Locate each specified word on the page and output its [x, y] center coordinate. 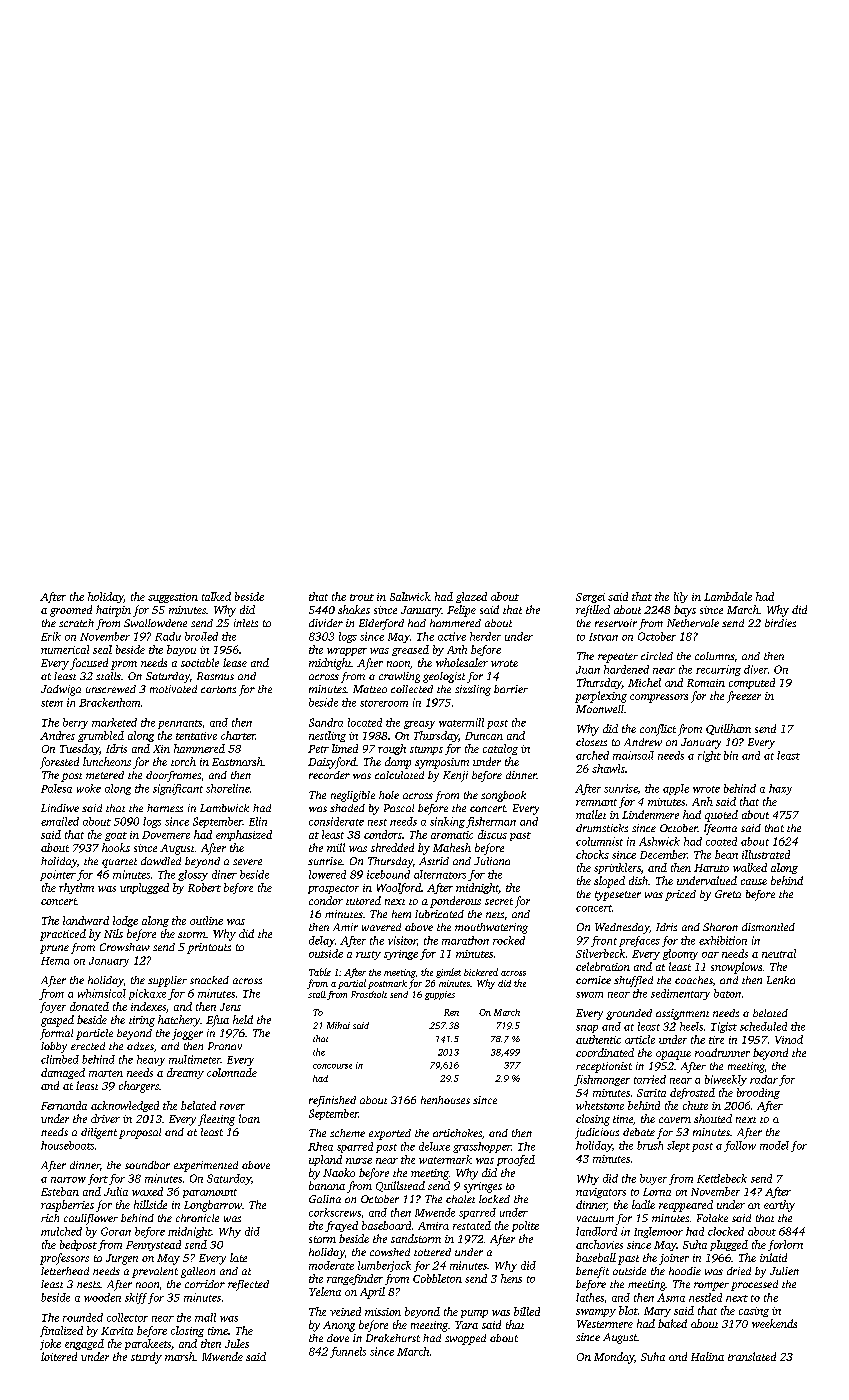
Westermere [605, 1324]
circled [657, 656]
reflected [248, 1285]
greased [410, 650]
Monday [614, 1358]
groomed [71, 611]
